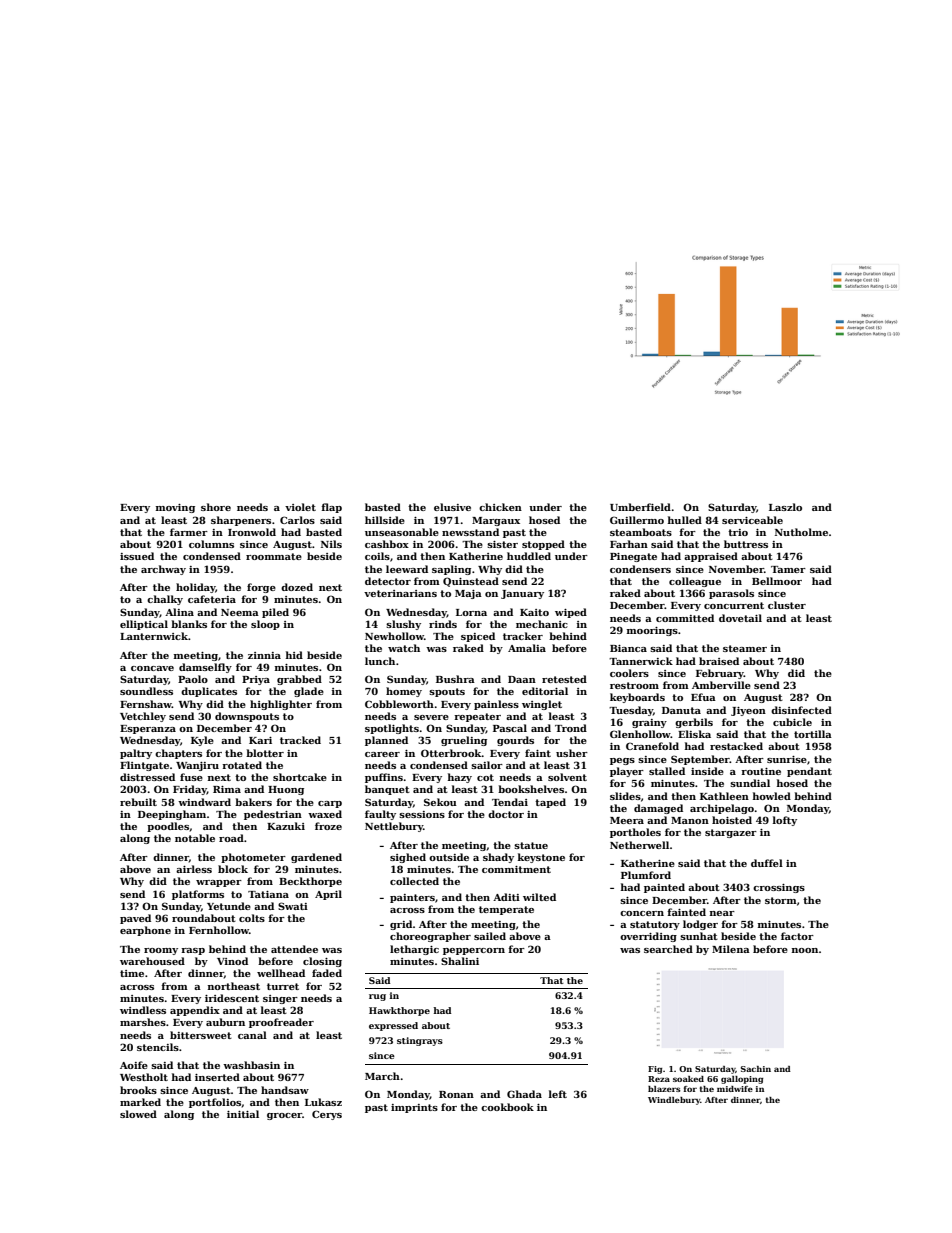  I want to click on wellhead, so click(281, 973).
